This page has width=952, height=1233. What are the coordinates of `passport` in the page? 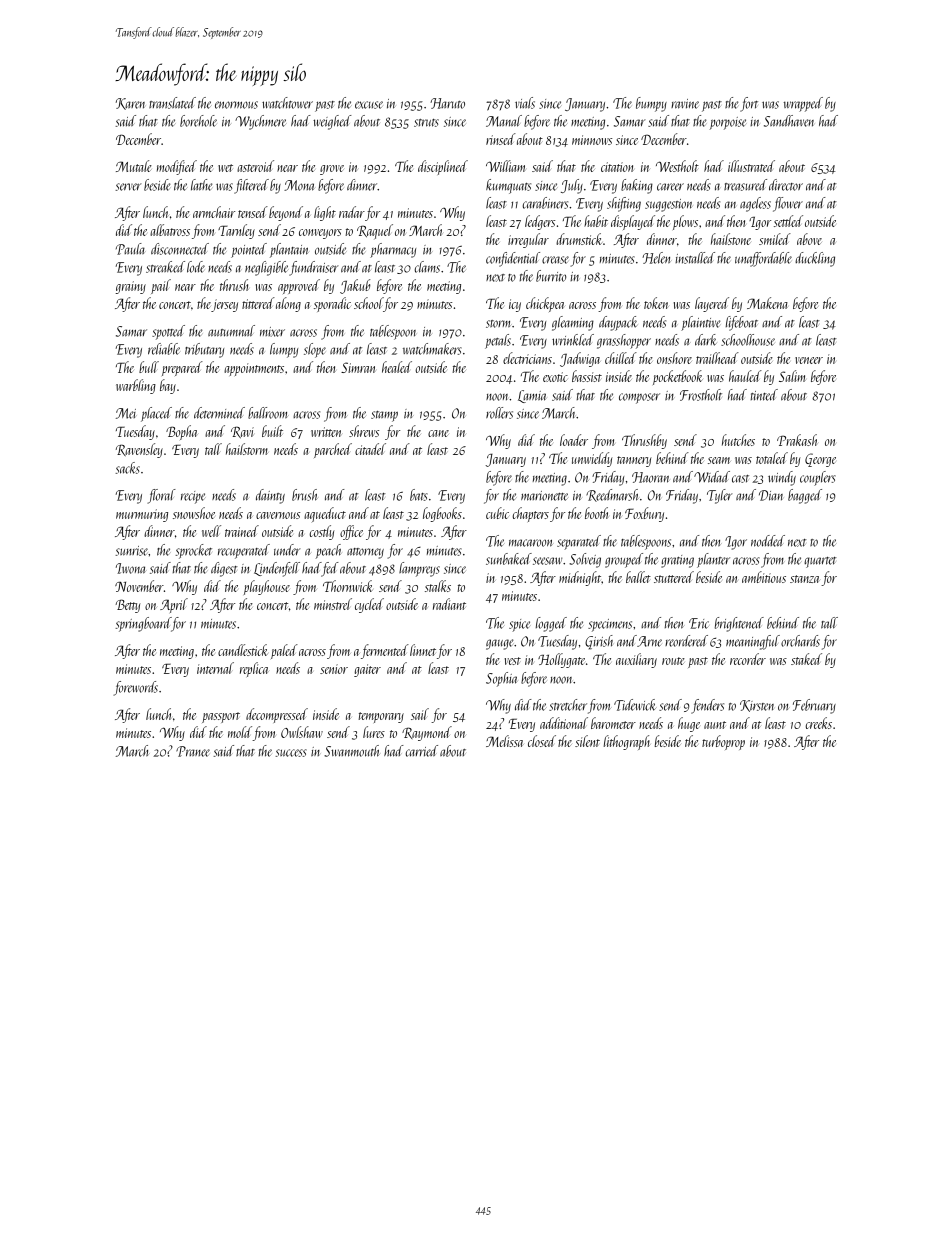 It's located at (221, 717).
